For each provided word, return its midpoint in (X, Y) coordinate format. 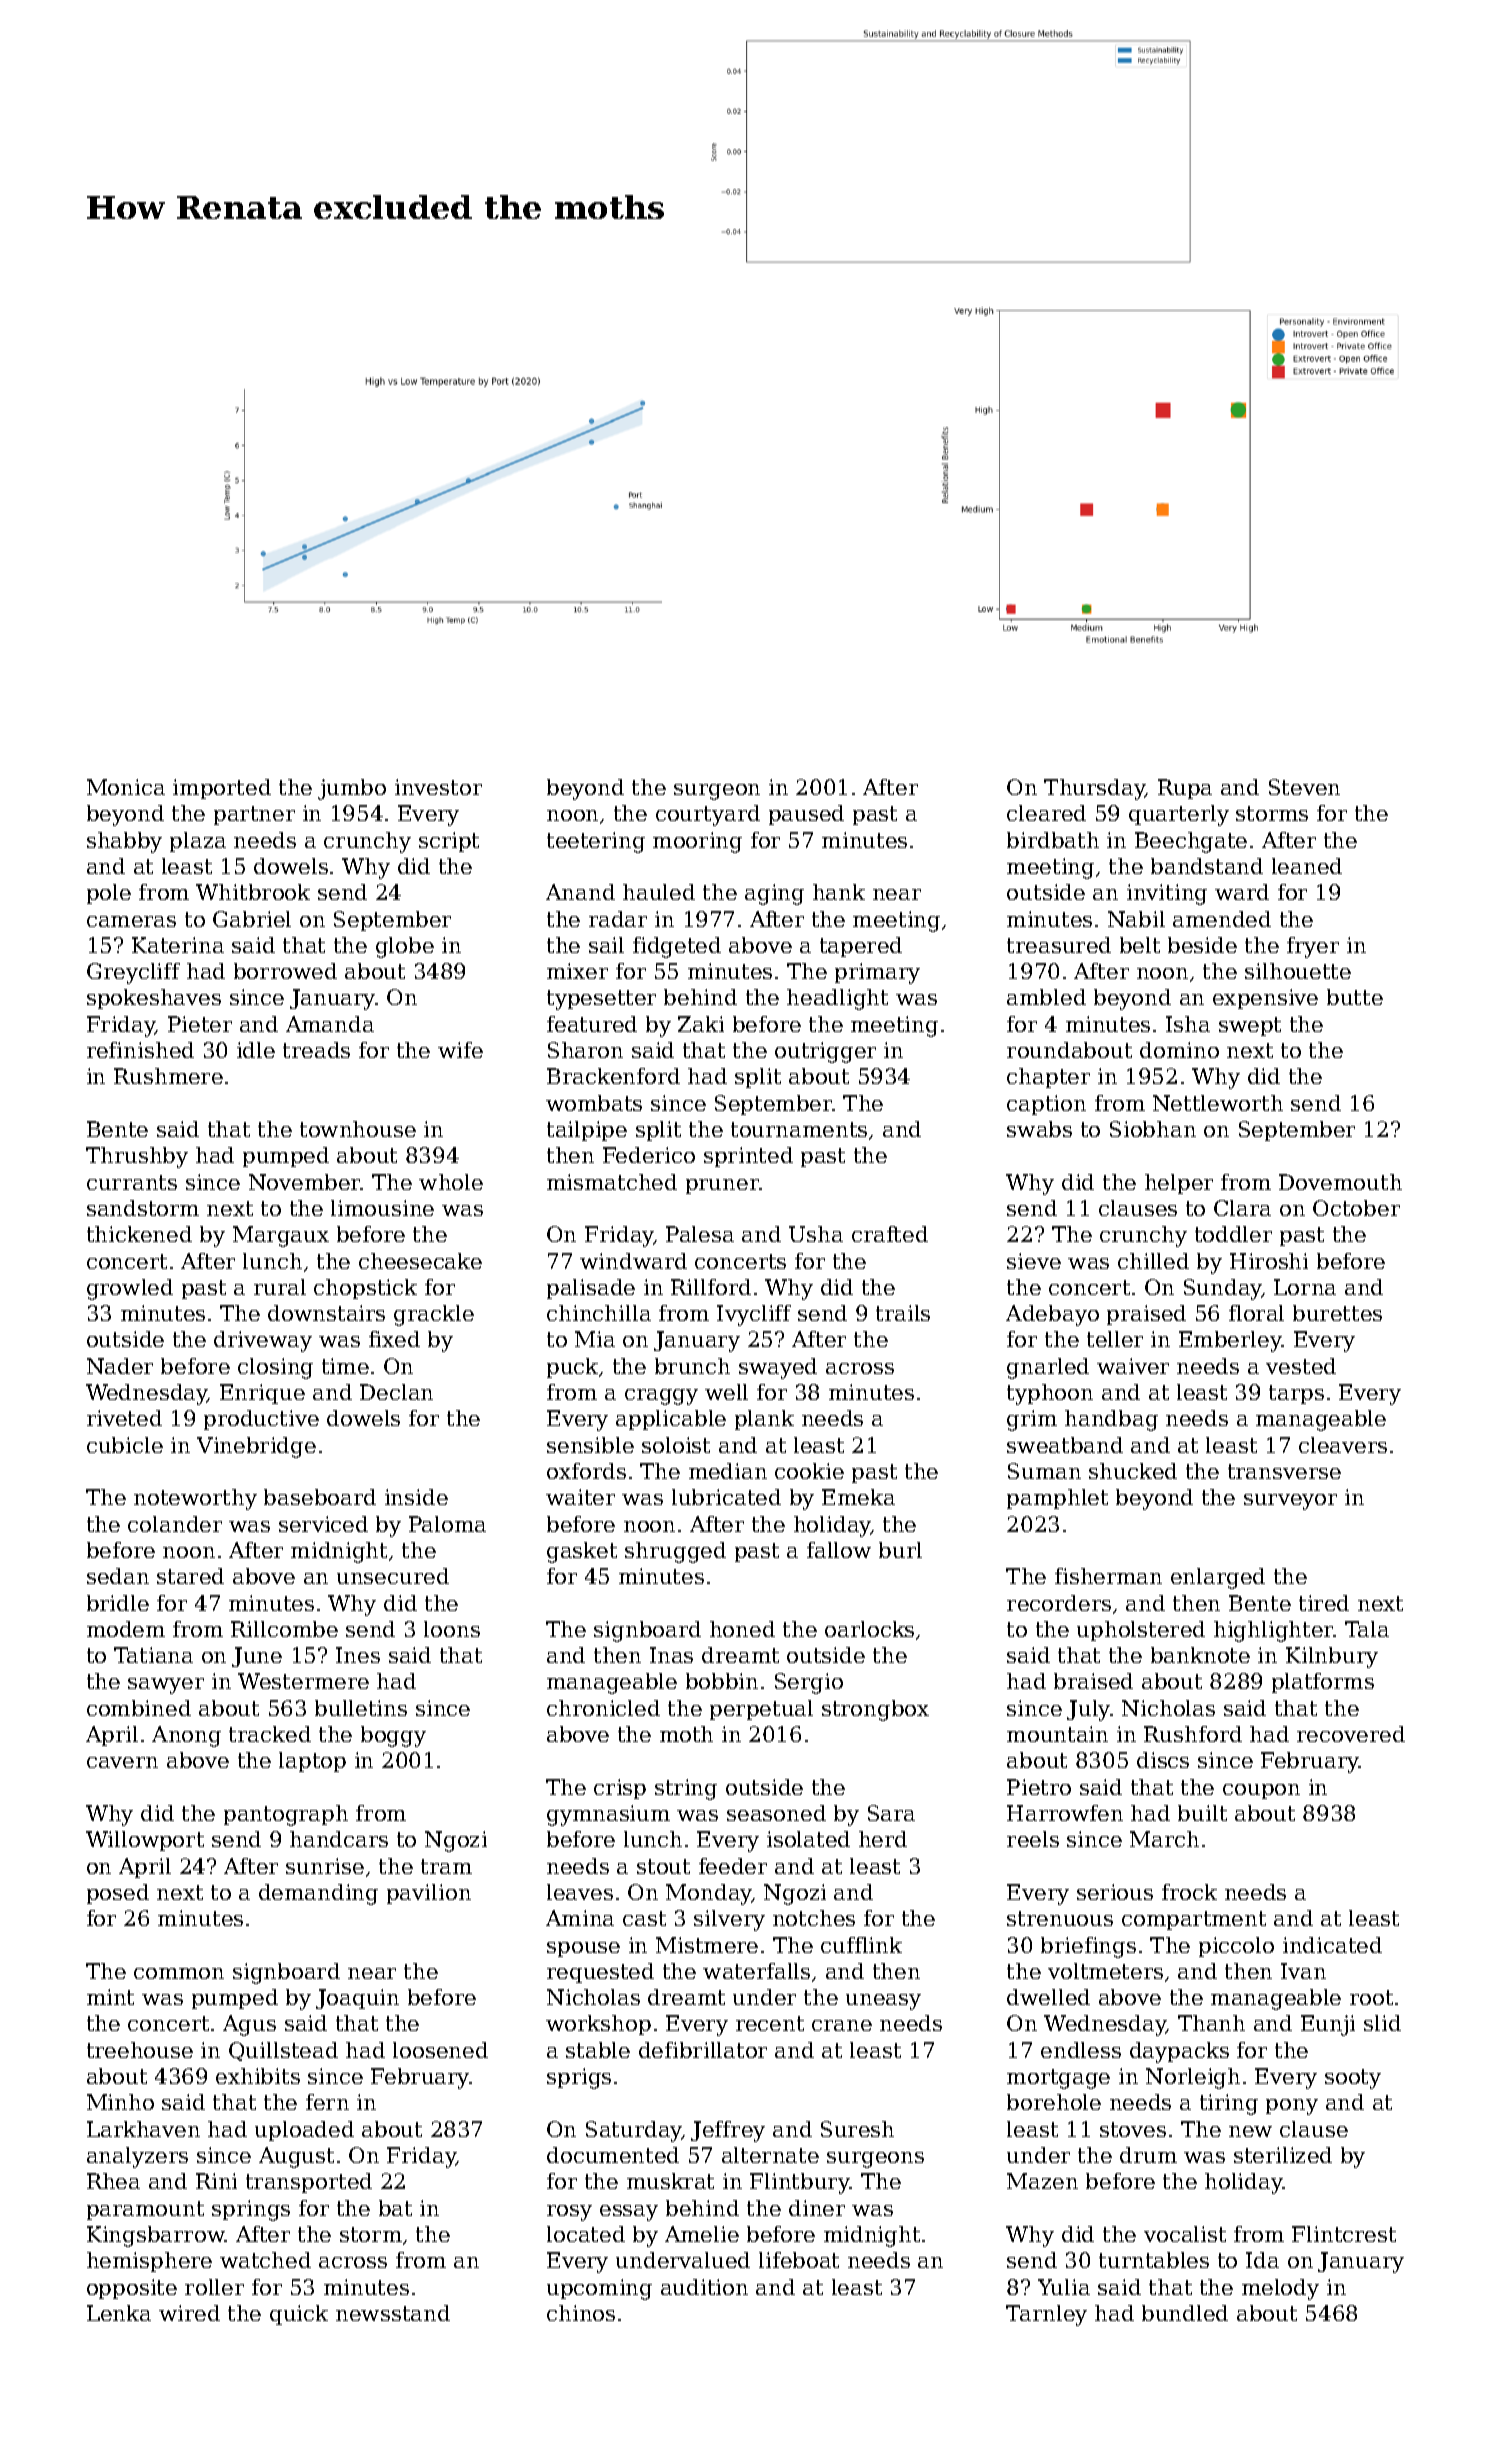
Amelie (702, 2234)
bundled (1185, 2313)
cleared (1046, 813)
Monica (126, 787)
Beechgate (1191, 842)
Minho (120, 2102)
